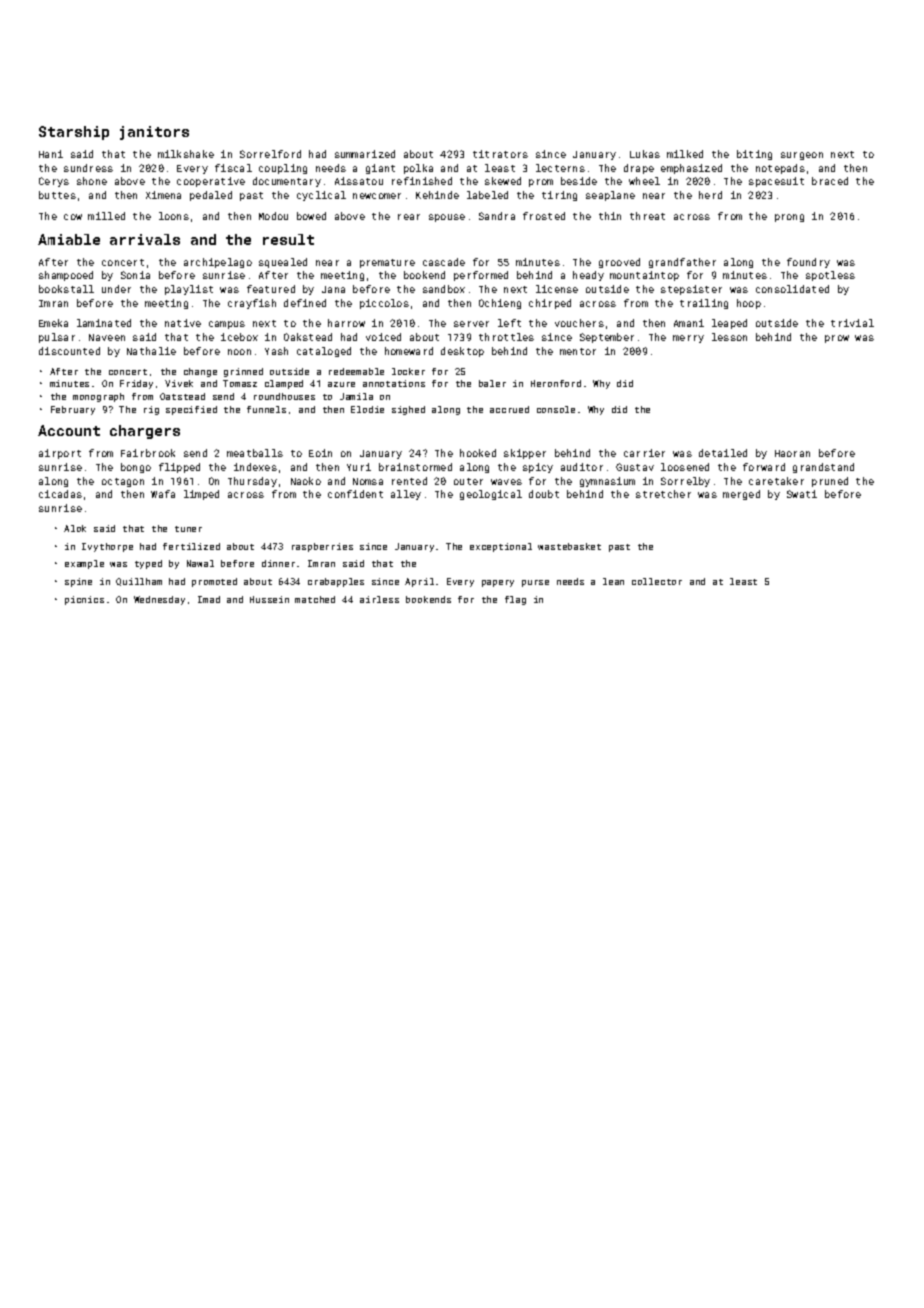 This screenshot has height=1308, width=924. Describe the element at coordinates (802, 494) in the screenshot. I see `Swati` at that location.
